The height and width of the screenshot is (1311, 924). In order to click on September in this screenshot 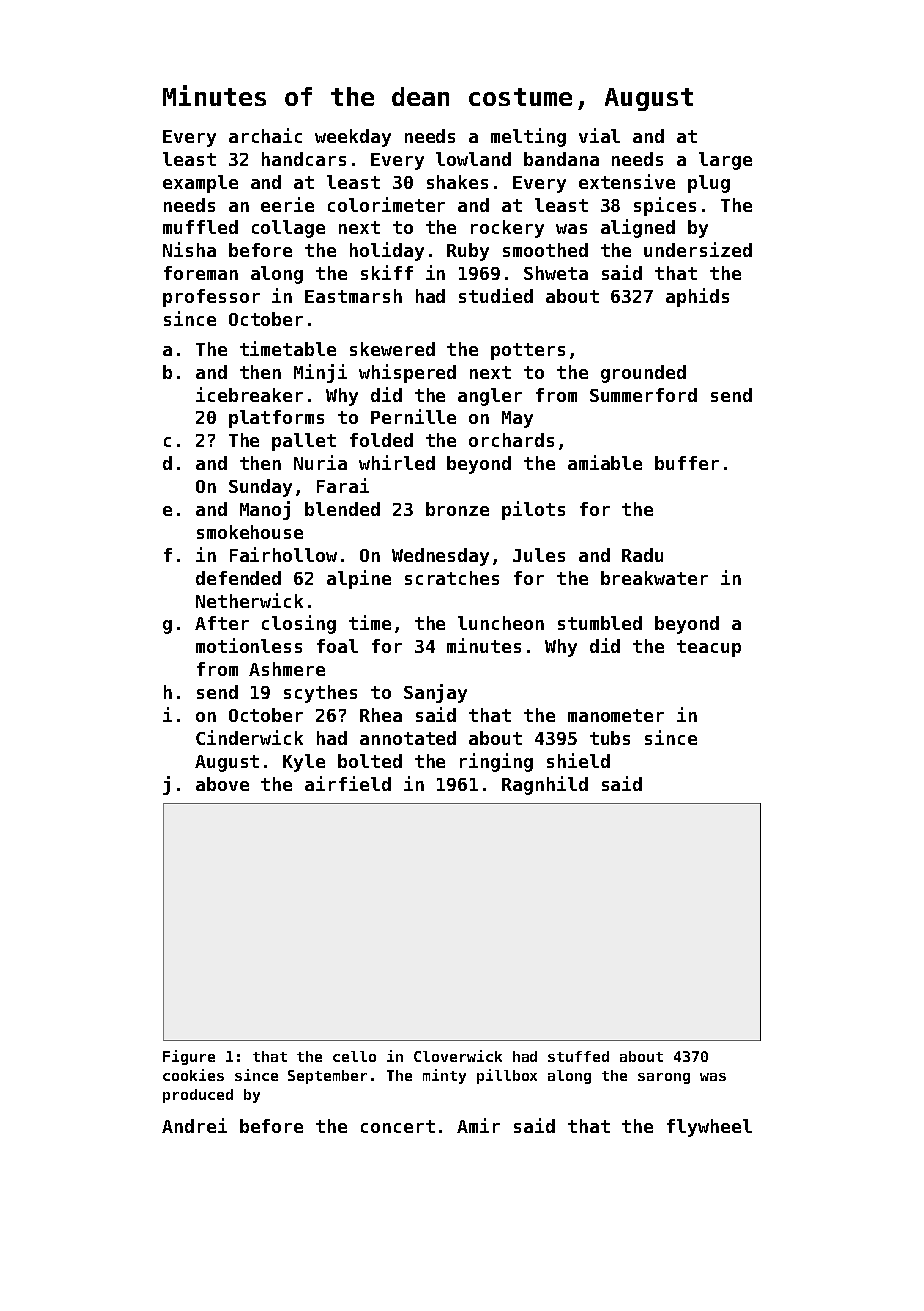, I will do `click(327, 1077)`.
